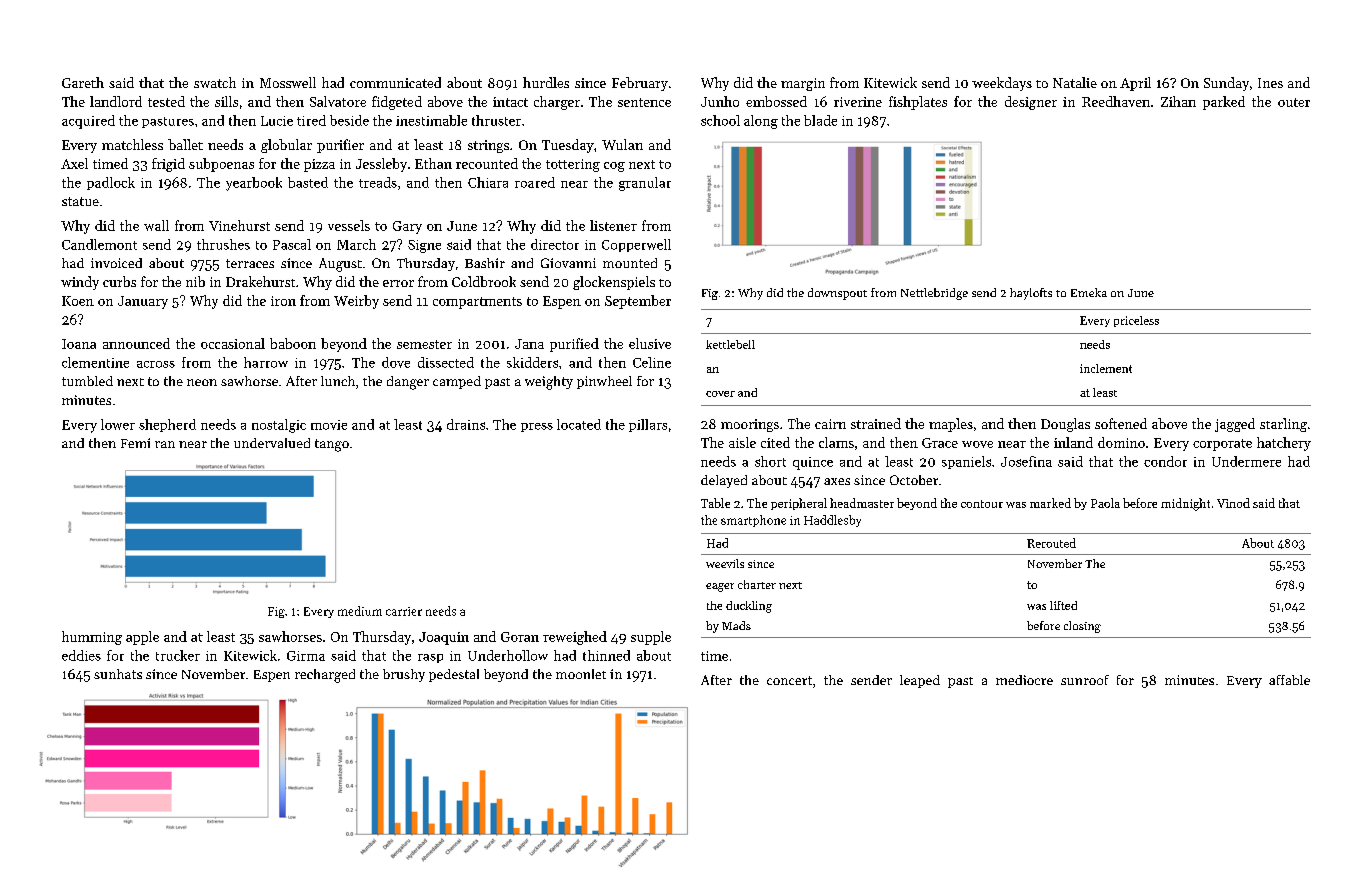  I want to click on blade, so click(820, 120).
